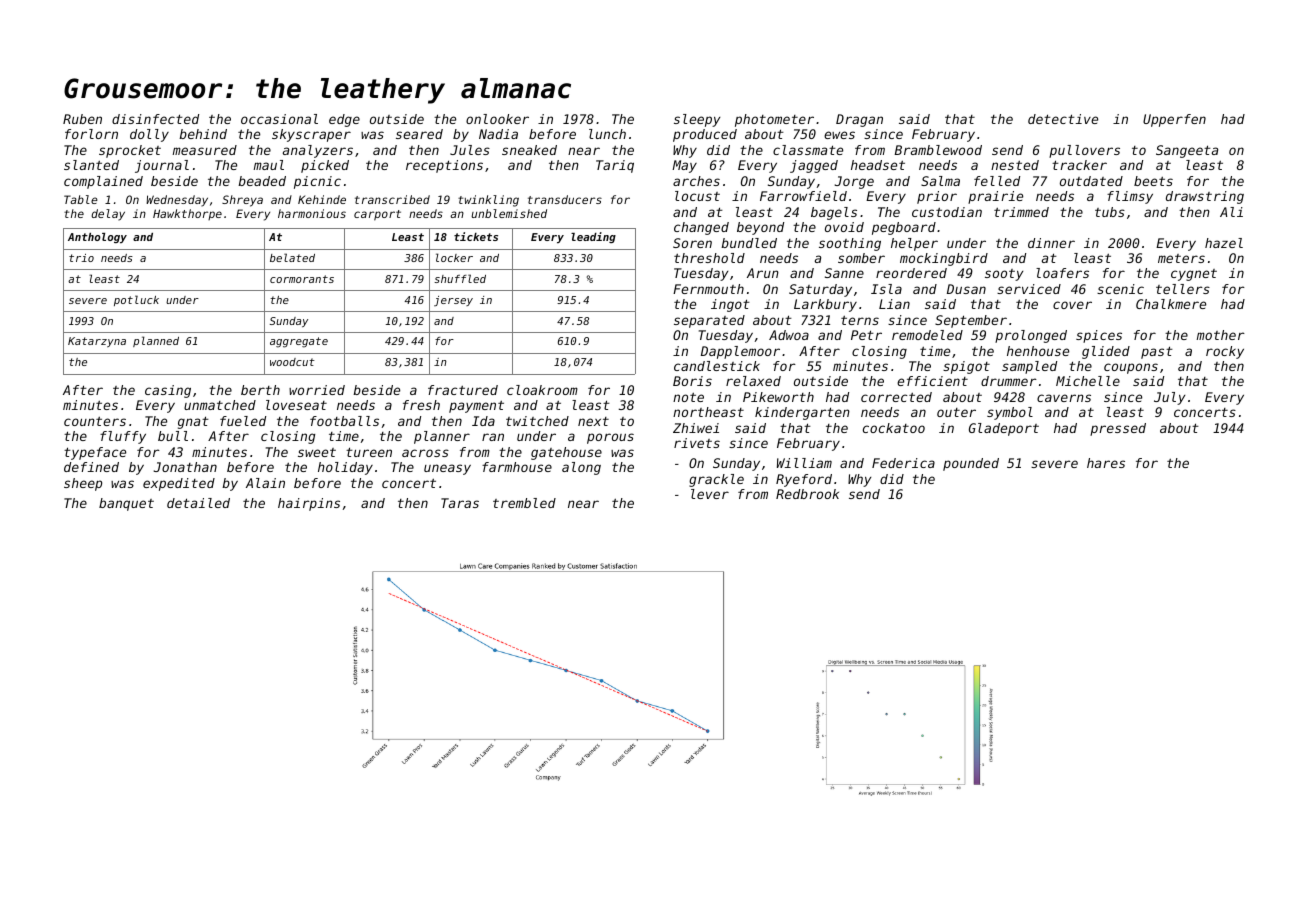  I want to click on leading, so click(593, 237).
